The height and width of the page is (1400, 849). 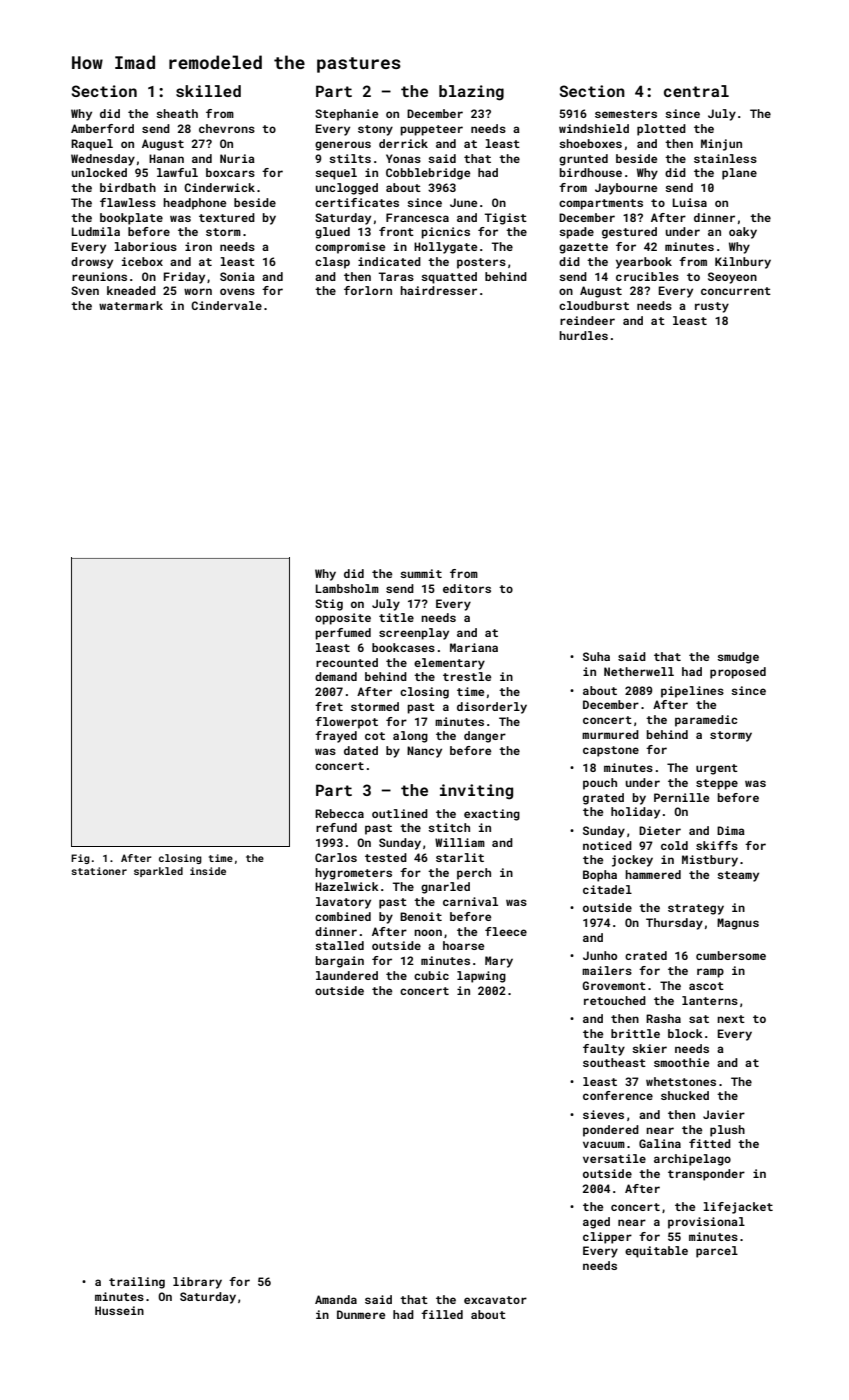 I want to click on library, so click(x=197, y=1283).
